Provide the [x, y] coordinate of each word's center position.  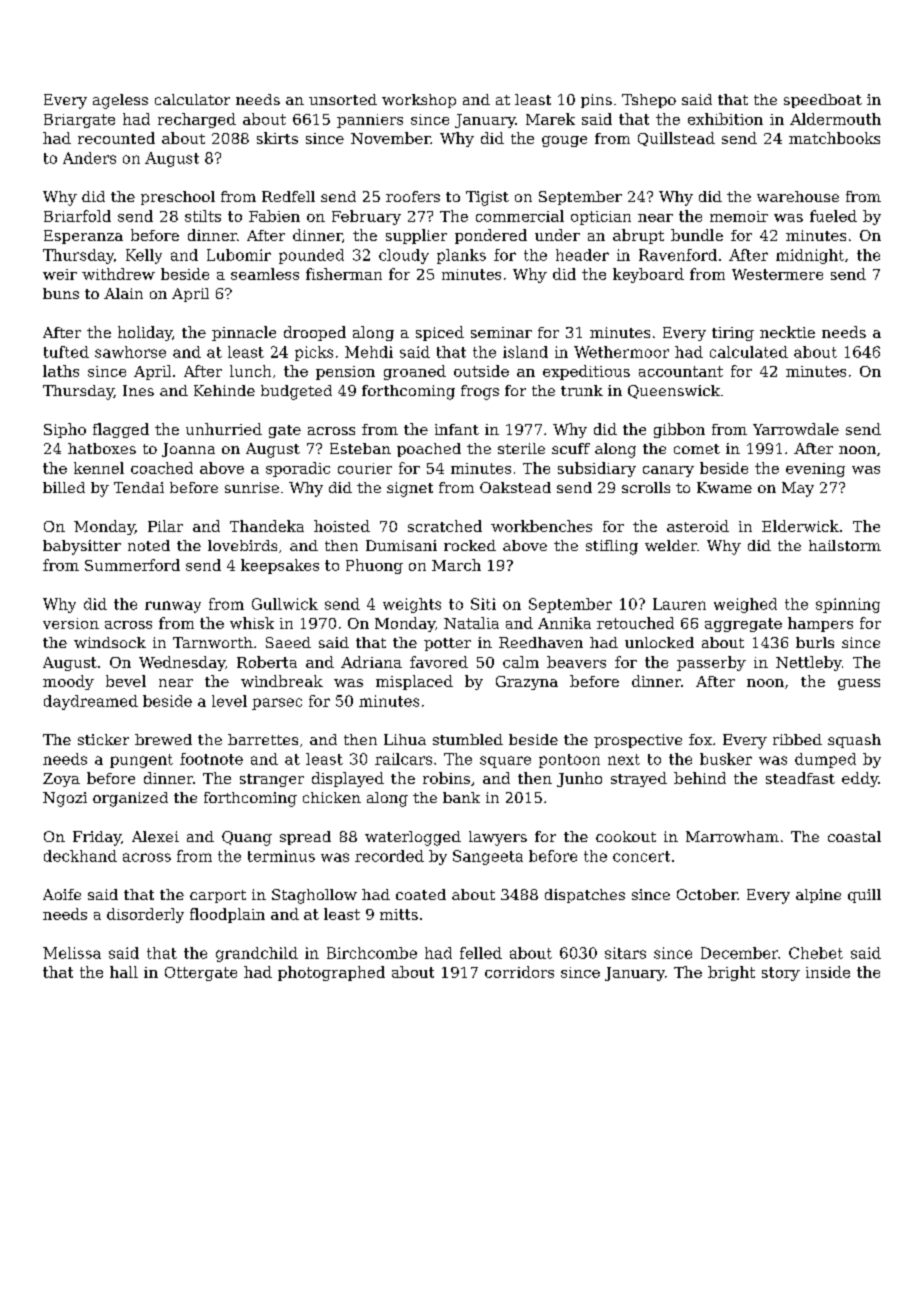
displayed [348, 779]
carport [218, 896]
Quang [247, 838]
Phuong [374, 566]
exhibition [725, 119]
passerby [711, 663]
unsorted [343, 99]
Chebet [816, 953]
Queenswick [674, 392]
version [71, 623]
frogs [480, 392]
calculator [192, 99]
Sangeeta [488, 857]
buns [61, 293]
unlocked [659, 642]
